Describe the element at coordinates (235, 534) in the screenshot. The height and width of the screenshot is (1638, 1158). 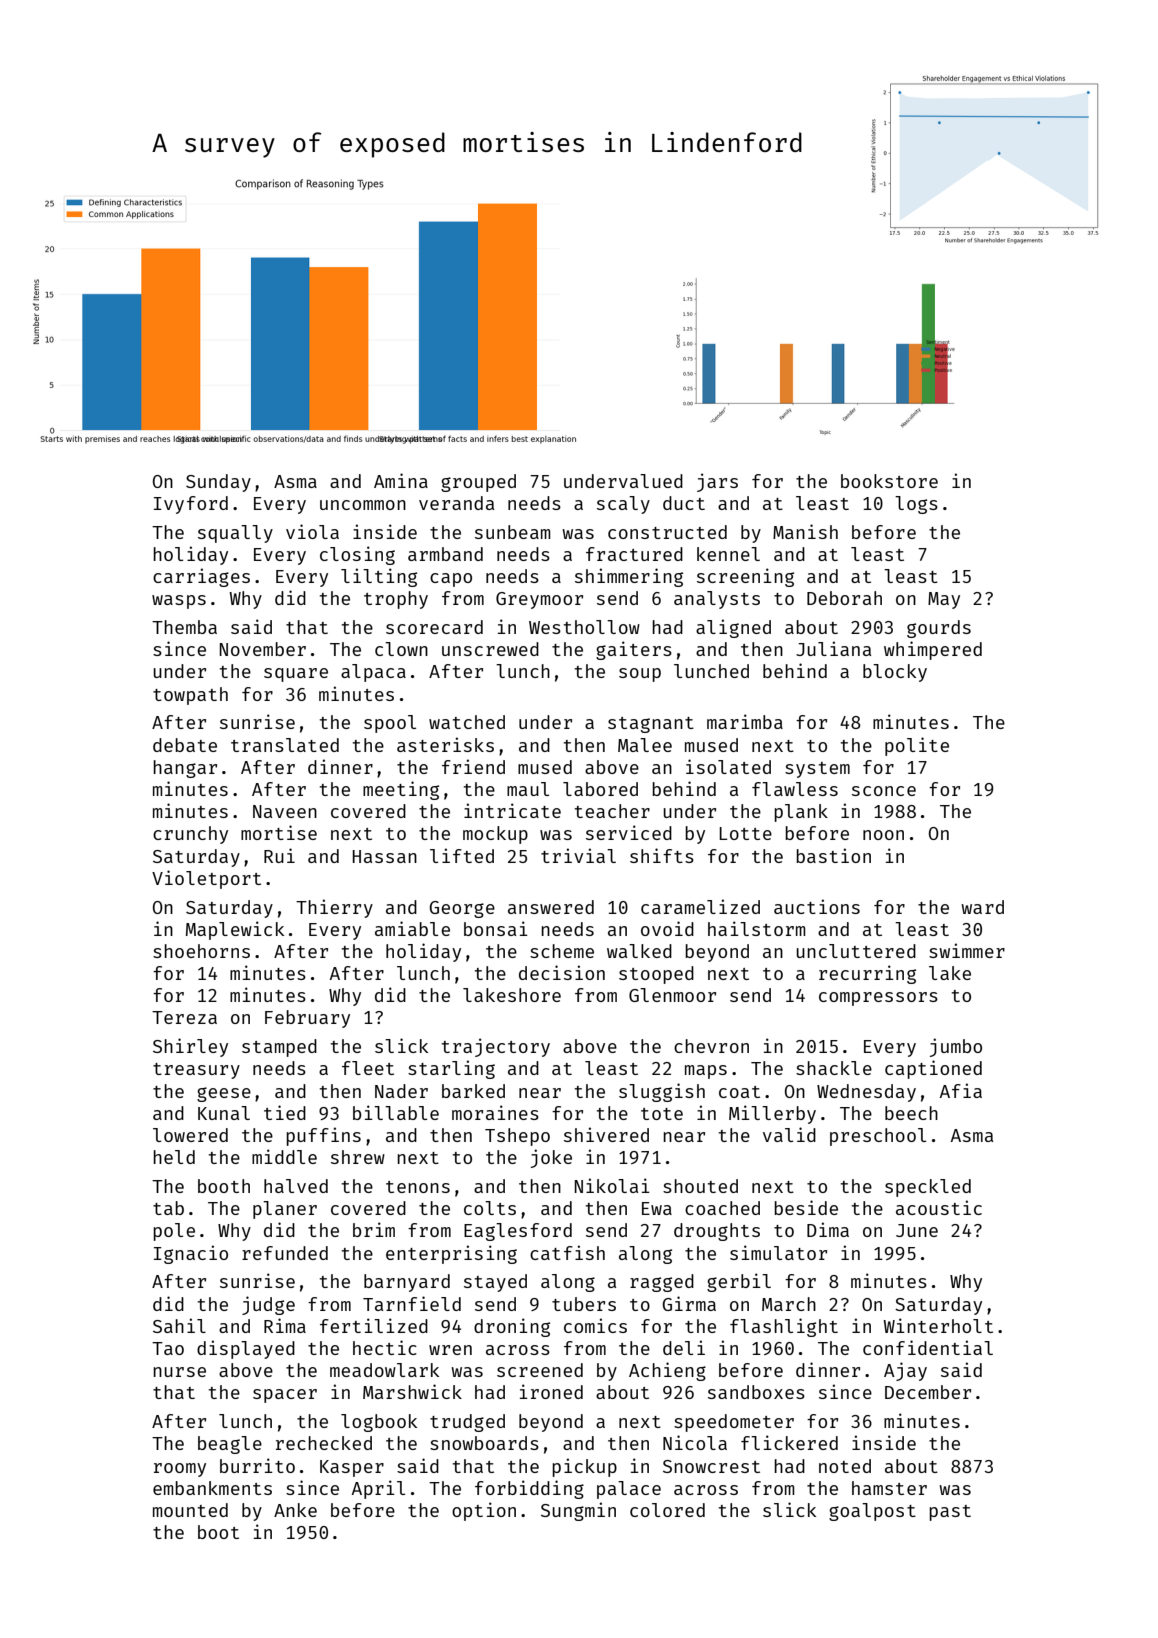
I see `squally` at that location.
